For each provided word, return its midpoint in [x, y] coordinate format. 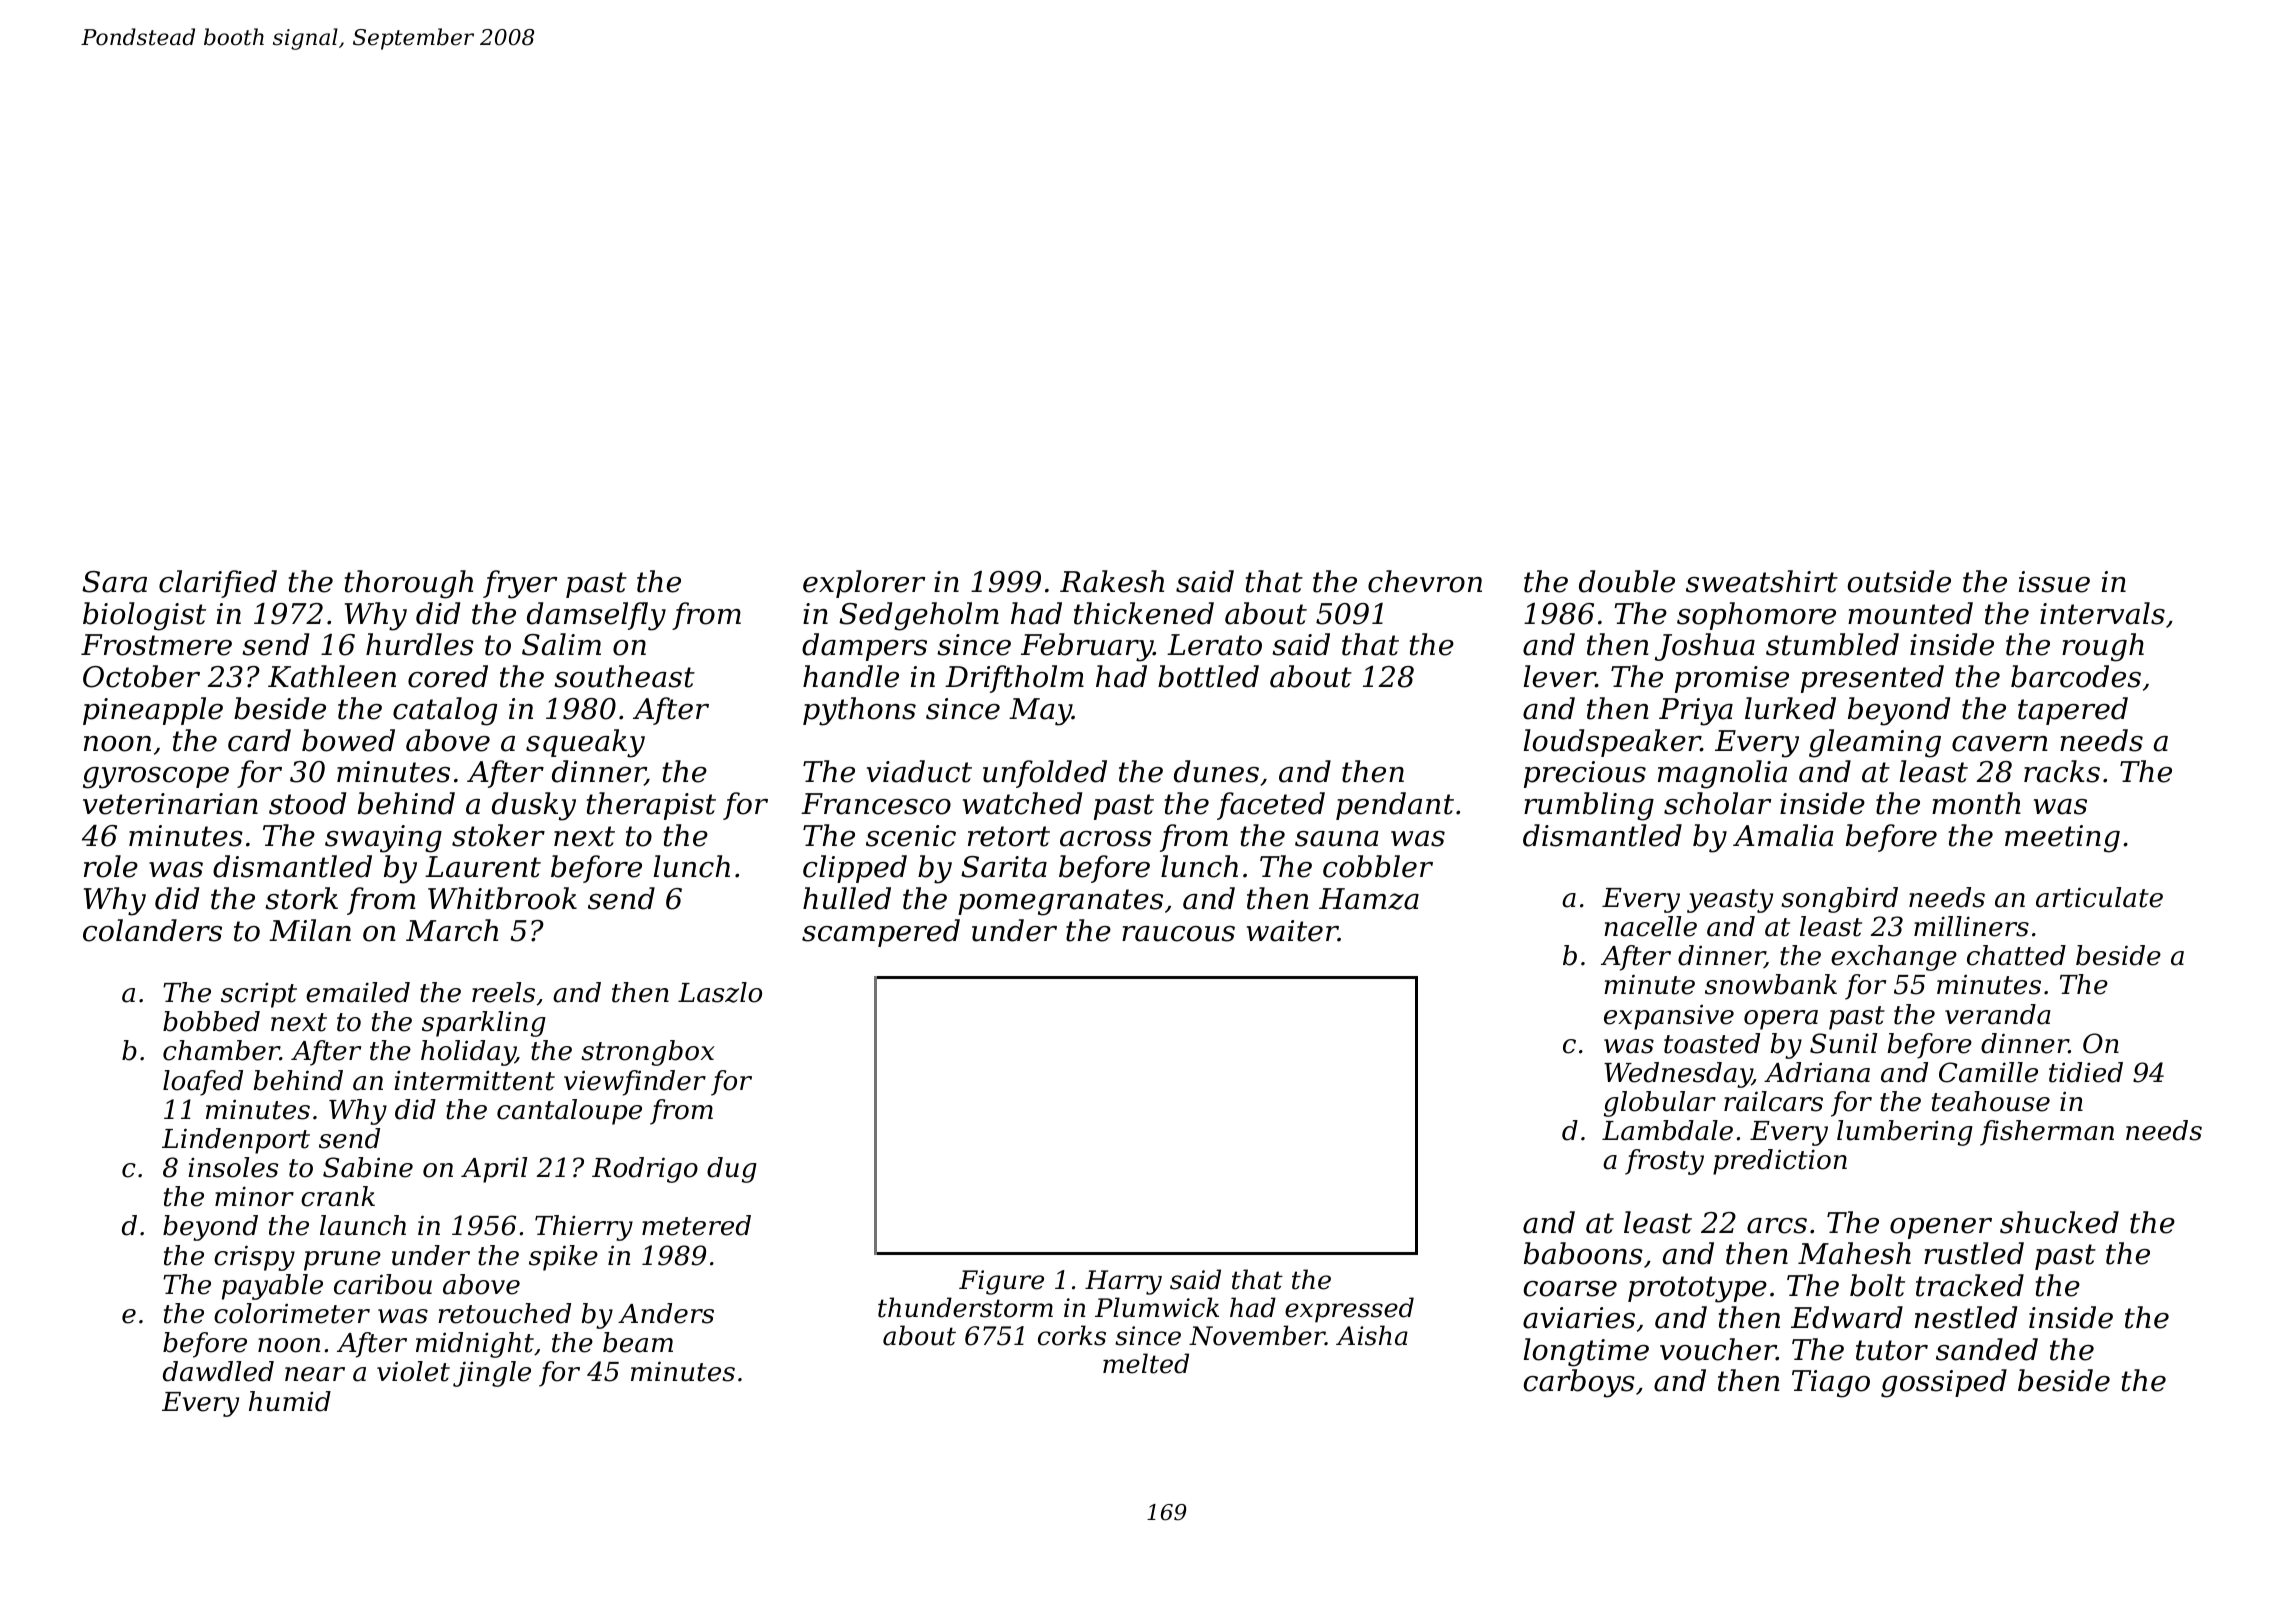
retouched [504, 1313]
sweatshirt [1762, 581]
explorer [864, 584]
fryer [520, 584]
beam [638, 1342]
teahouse [1991, 1101]
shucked [2059, 1222]
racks [2062, 771]
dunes [1216, 771]
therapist [651, 806]
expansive [1669, 1017]
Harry [1123, 1282]
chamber [221, 1050]
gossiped [1944, 1383]
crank [338, 1196]
